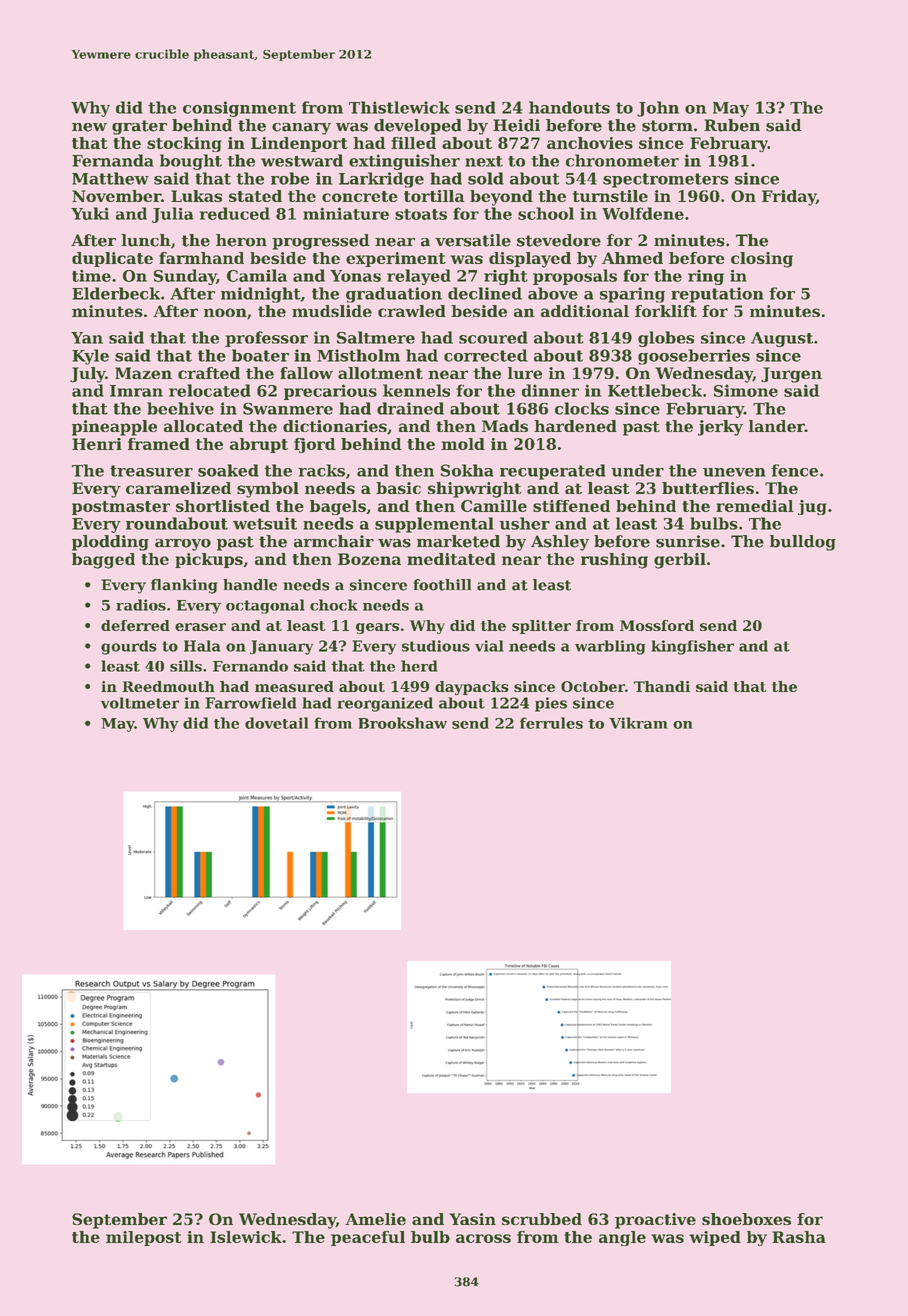 The width and height of the document is (908, 1316). I want to click on bought, so click(191, 162).
